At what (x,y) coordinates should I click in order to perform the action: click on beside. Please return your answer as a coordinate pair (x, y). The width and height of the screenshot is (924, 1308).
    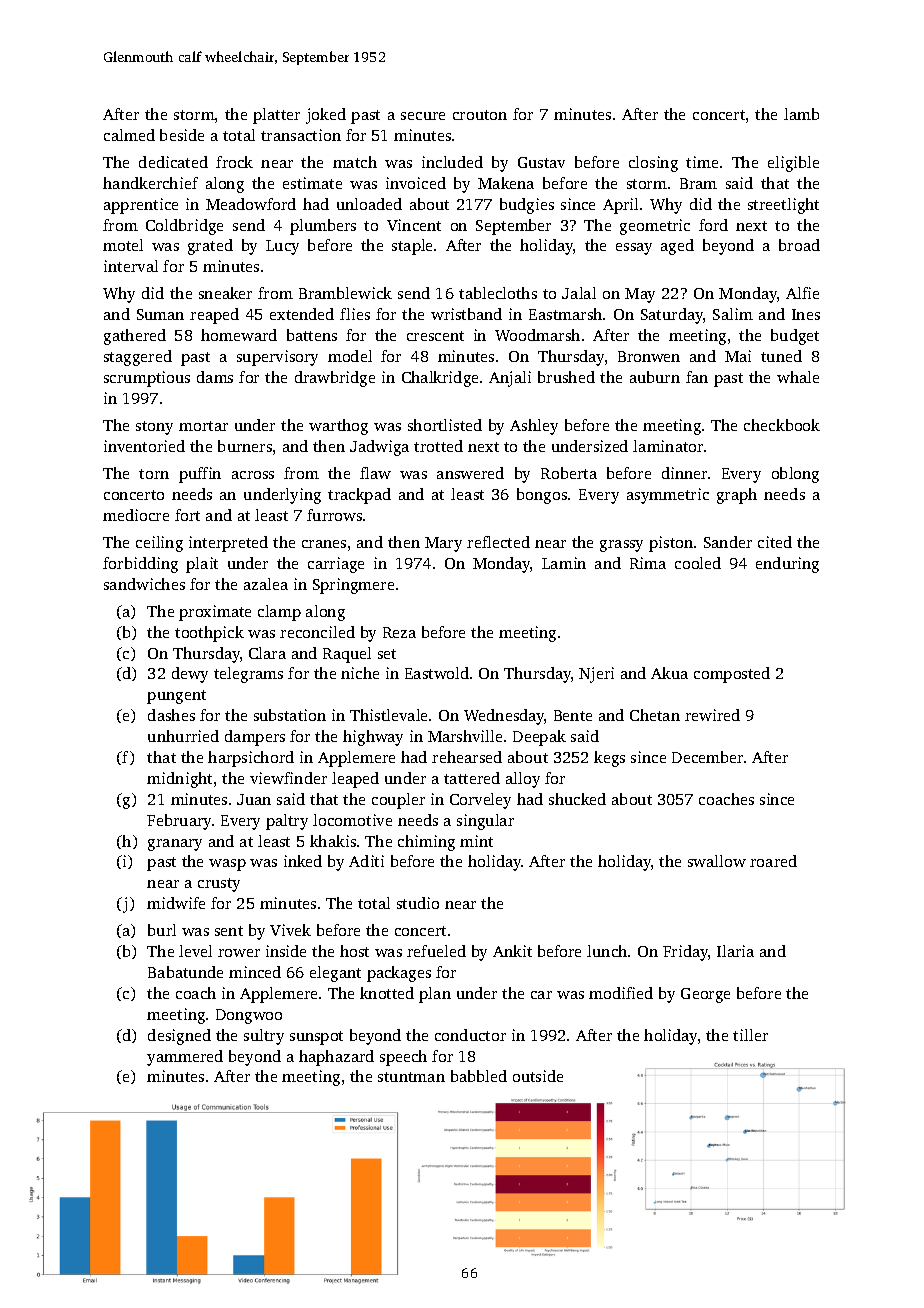
    Looking at the image, I should click on (182, 135).
